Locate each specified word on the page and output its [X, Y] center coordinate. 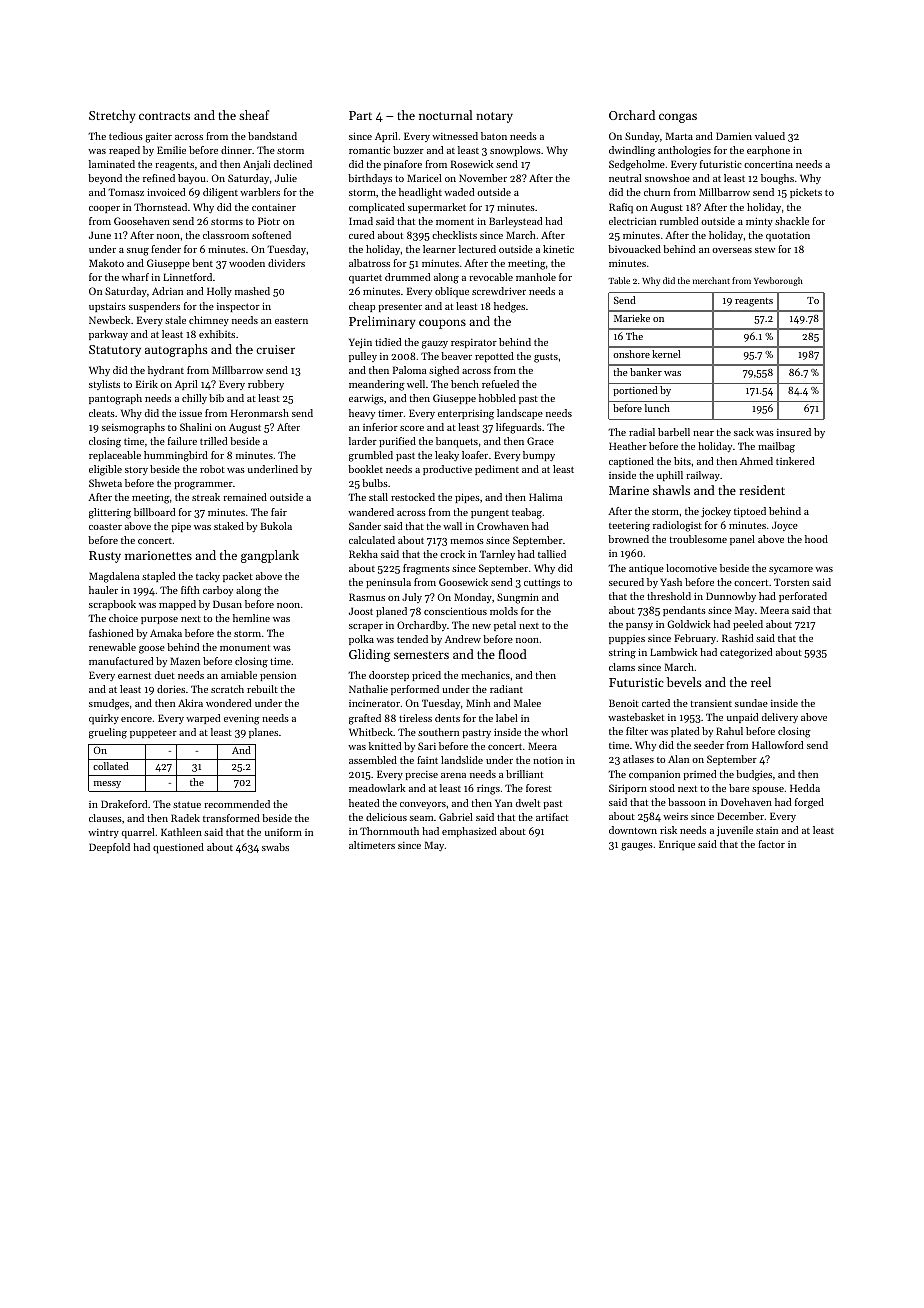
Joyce [785, 526]
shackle [792, 221]
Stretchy [112, 116]
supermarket [437, 208]
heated [364, 803]
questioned [178, 848]
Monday [473, 598]
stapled [158, 577]
